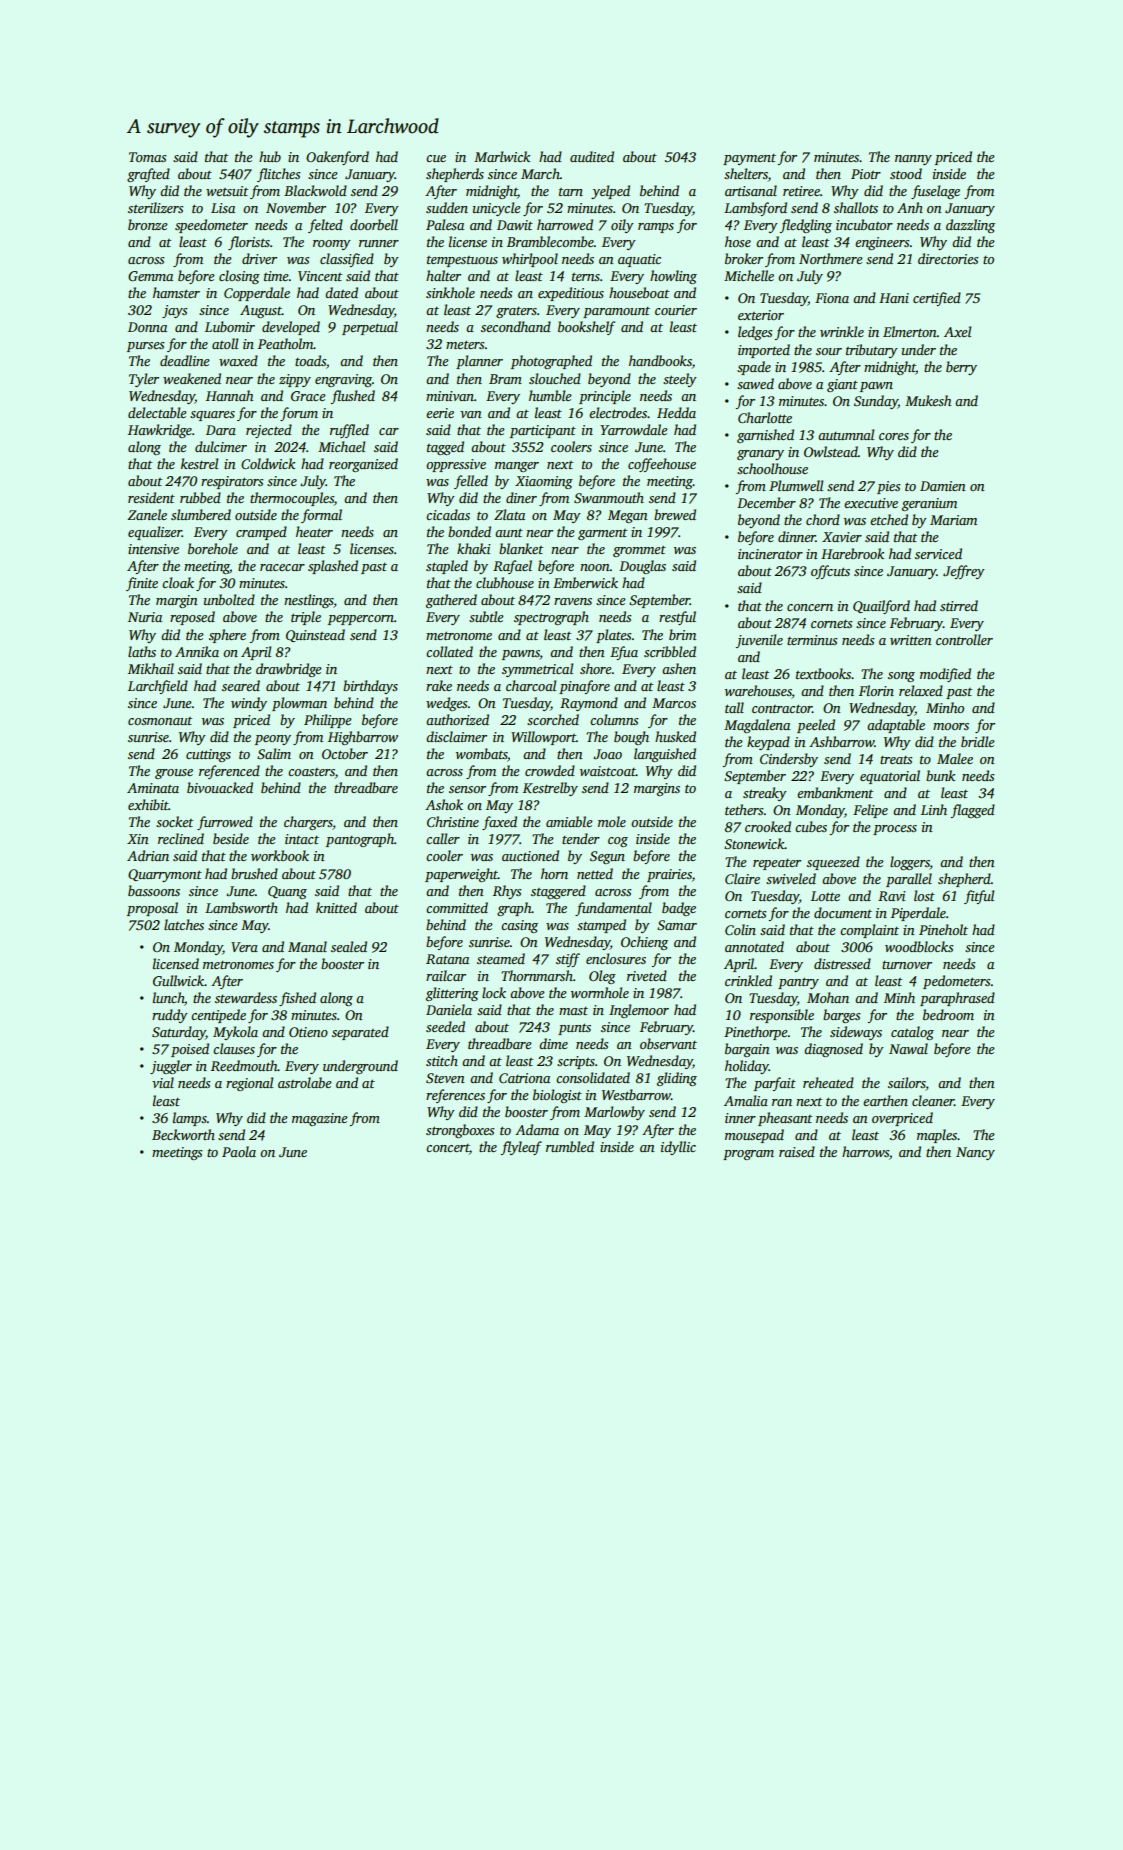 This document has width=1123, height=1850. What do you see at coordinates (908, 1048) in the document?
I see `Nawal` at bounding box center [908, 1048].
